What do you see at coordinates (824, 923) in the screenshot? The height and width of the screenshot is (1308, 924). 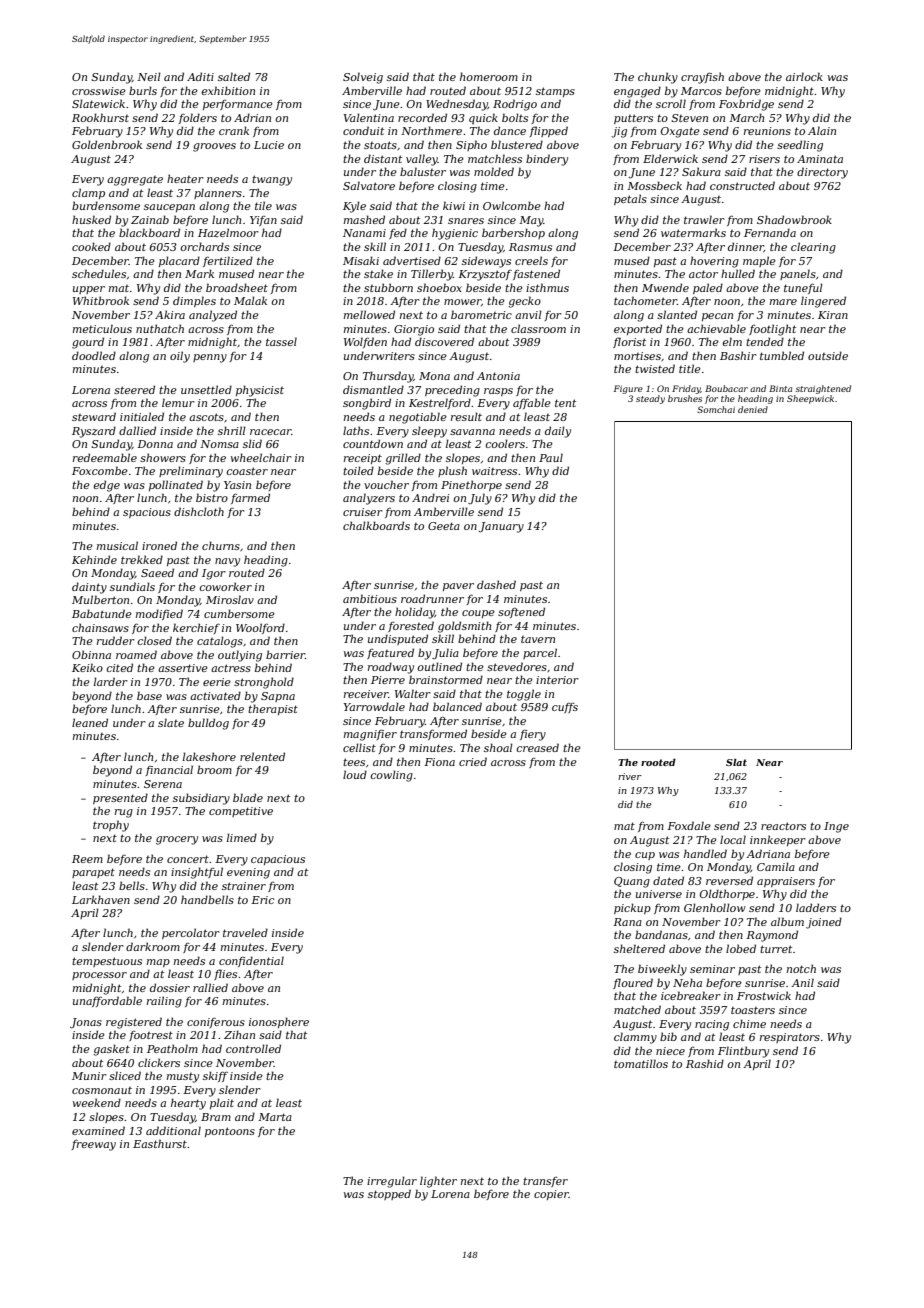 I see `joined` at bounding box center [824, 923].
